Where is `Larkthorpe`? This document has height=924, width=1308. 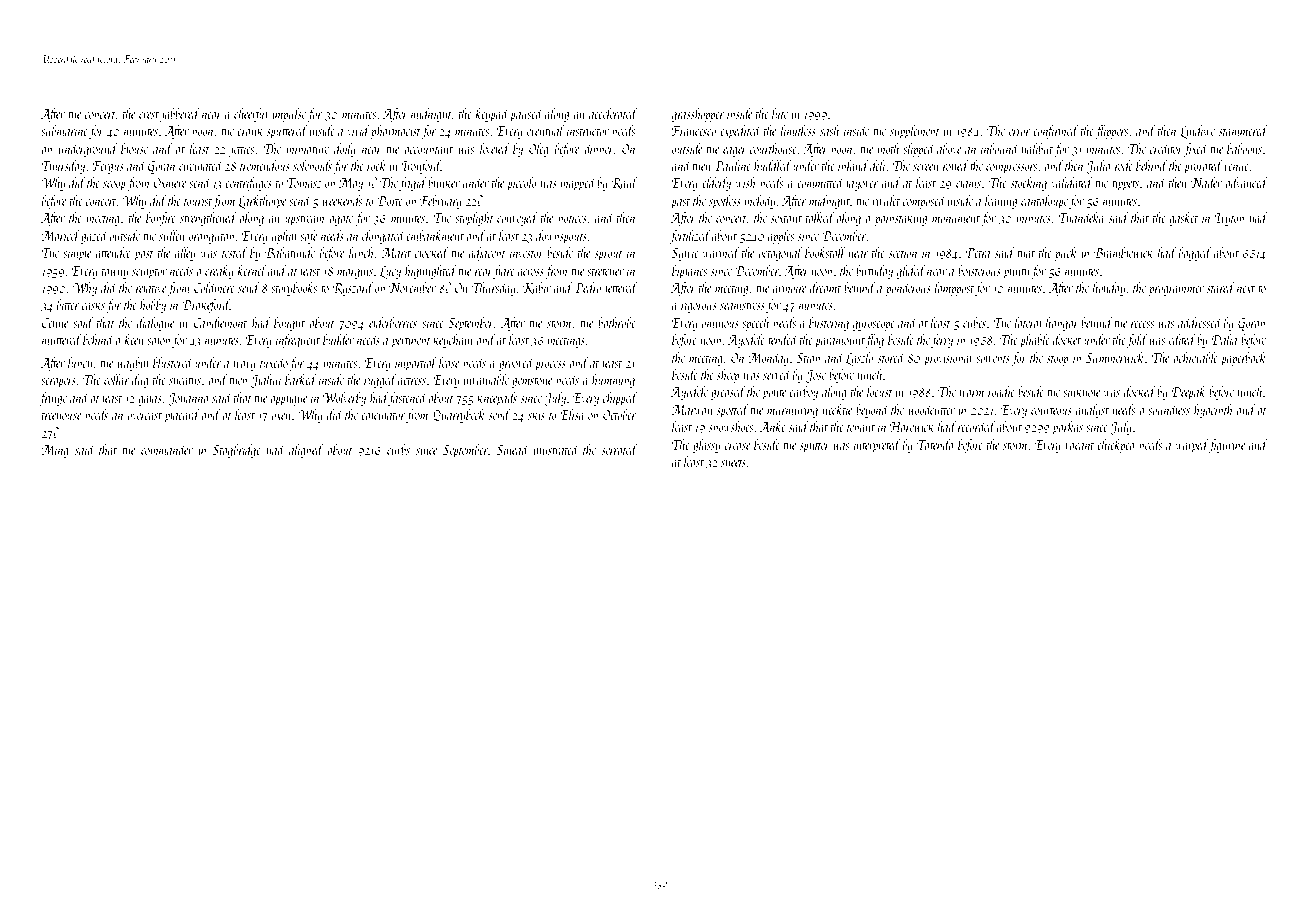 Larkthorpe is located at coordinates (262, 202).
